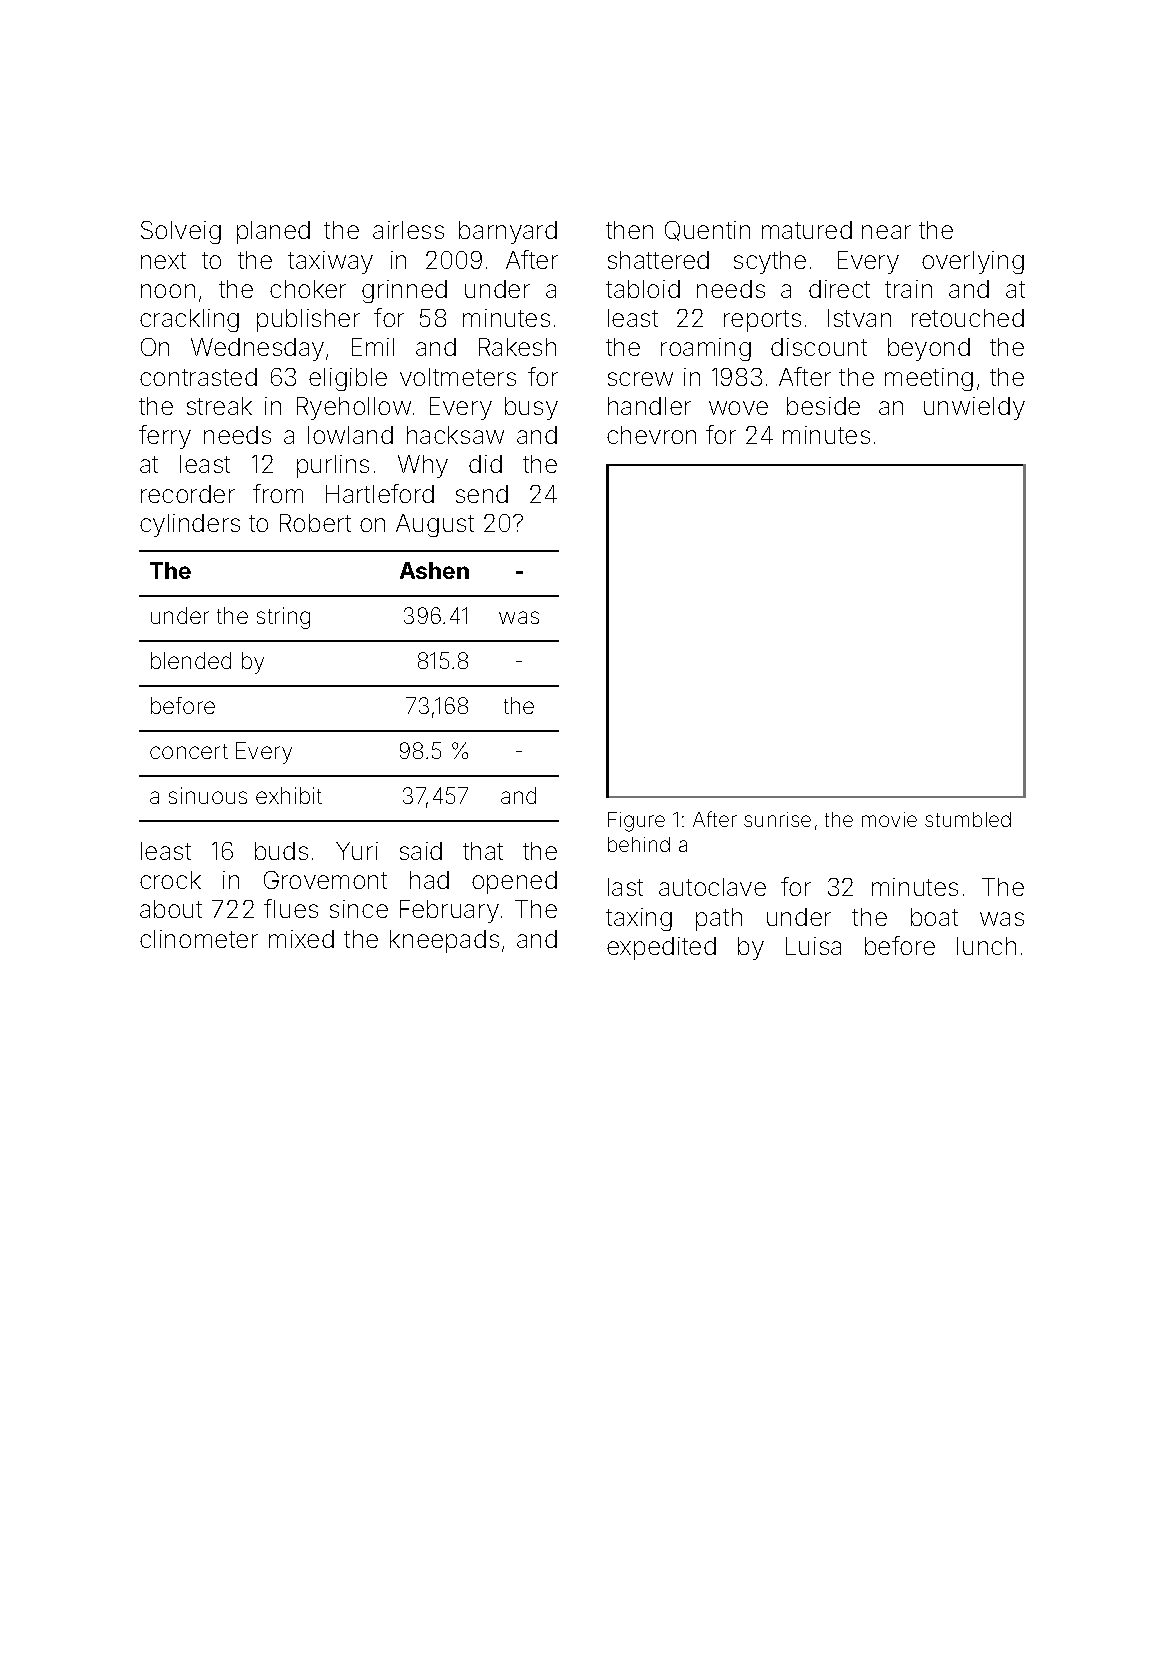  I want to click on lunch, so click(986, 946).
